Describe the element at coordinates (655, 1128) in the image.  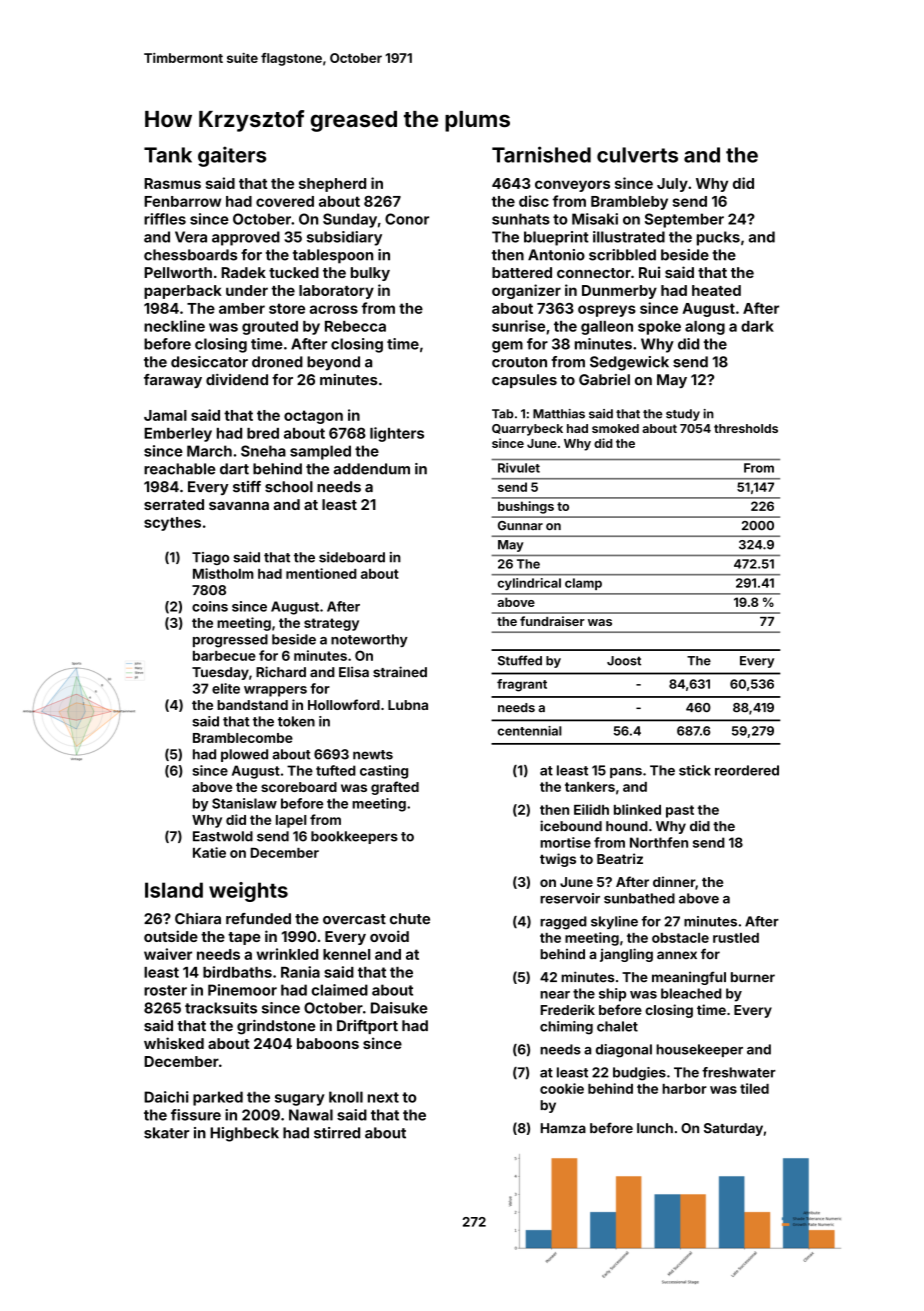
I see `lunch` at that location.
